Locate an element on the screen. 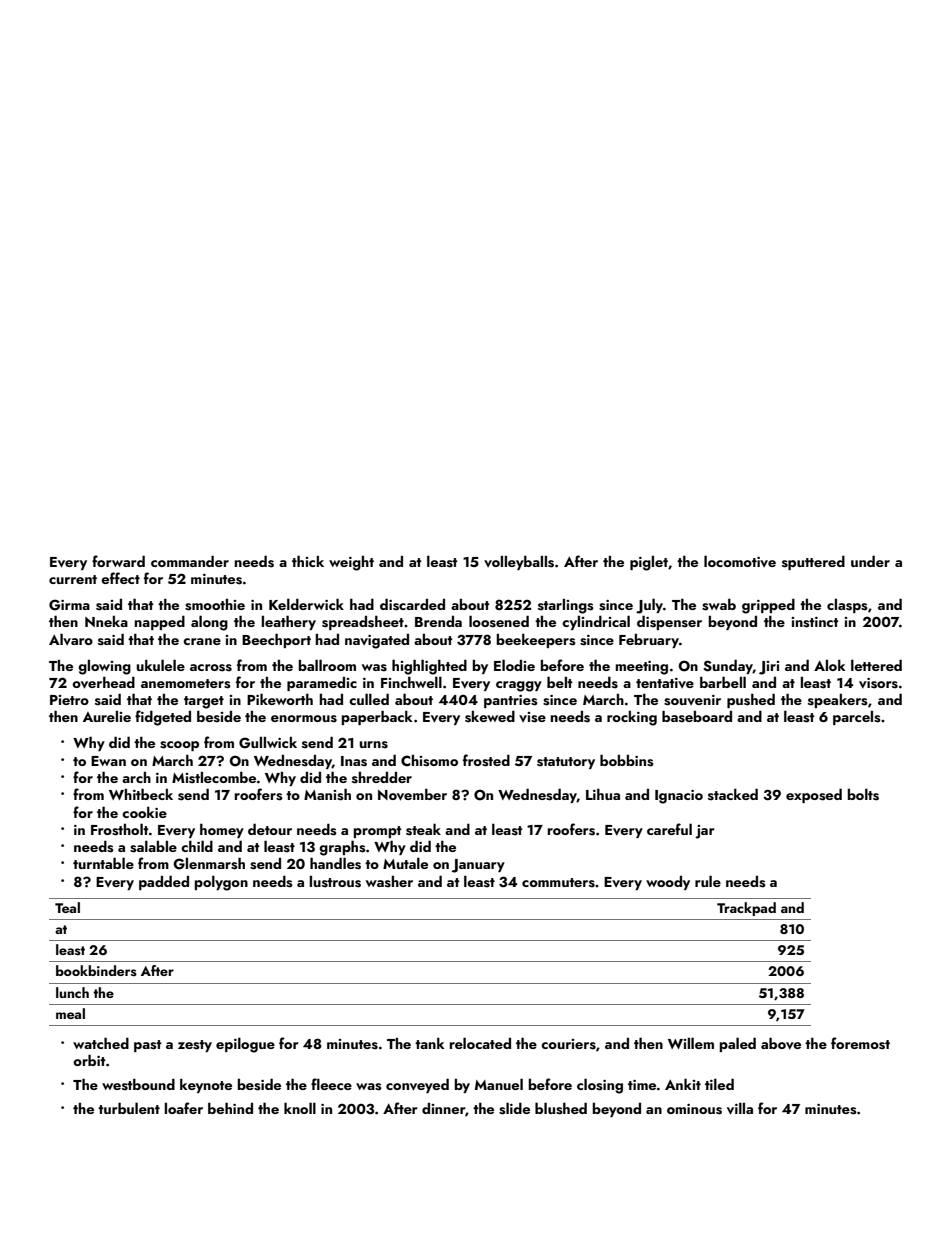  slide is located at coordinates (514, 1108).
